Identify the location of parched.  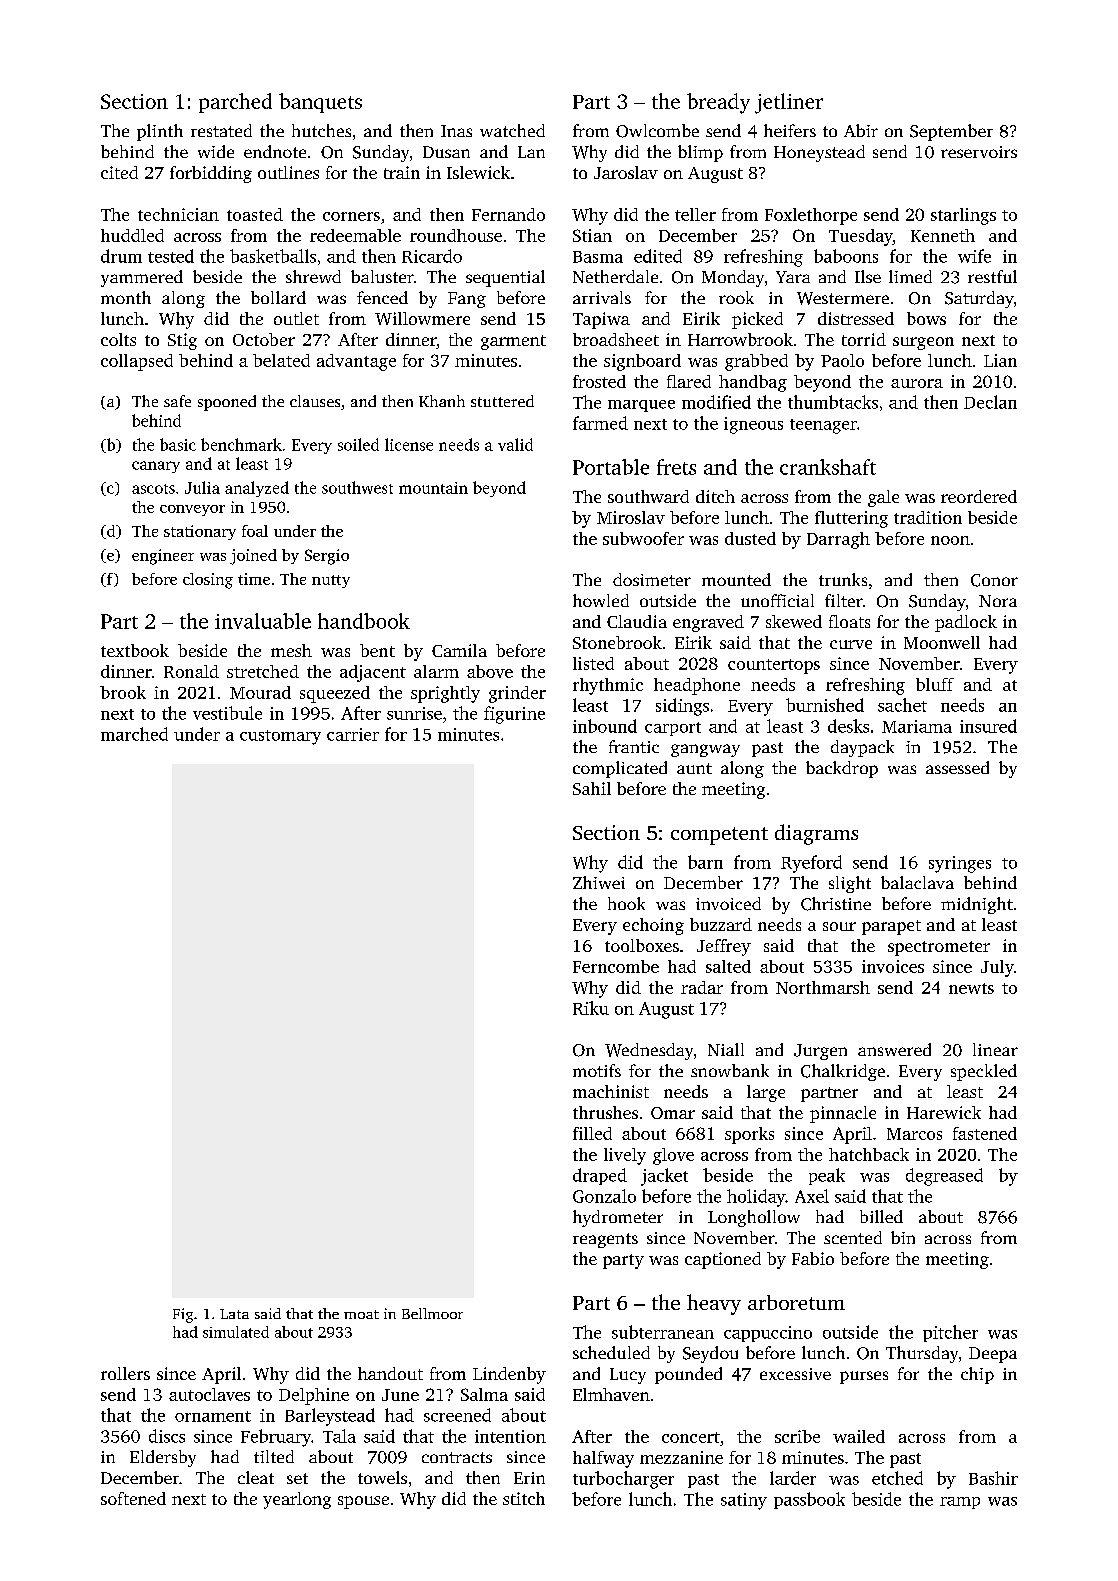
(235, 103).
